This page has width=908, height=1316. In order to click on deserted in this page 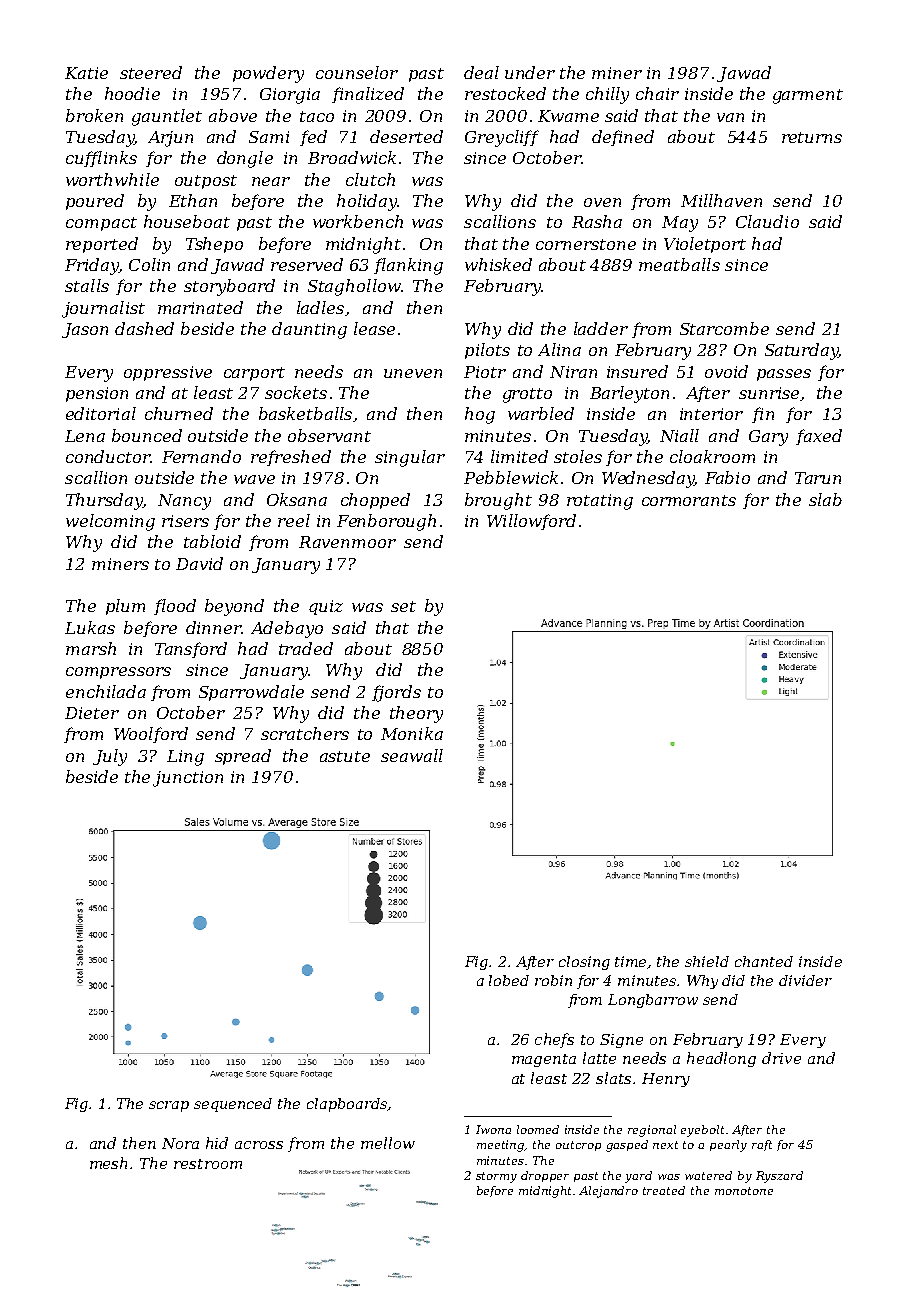, I will do `click(406, 136)`.
